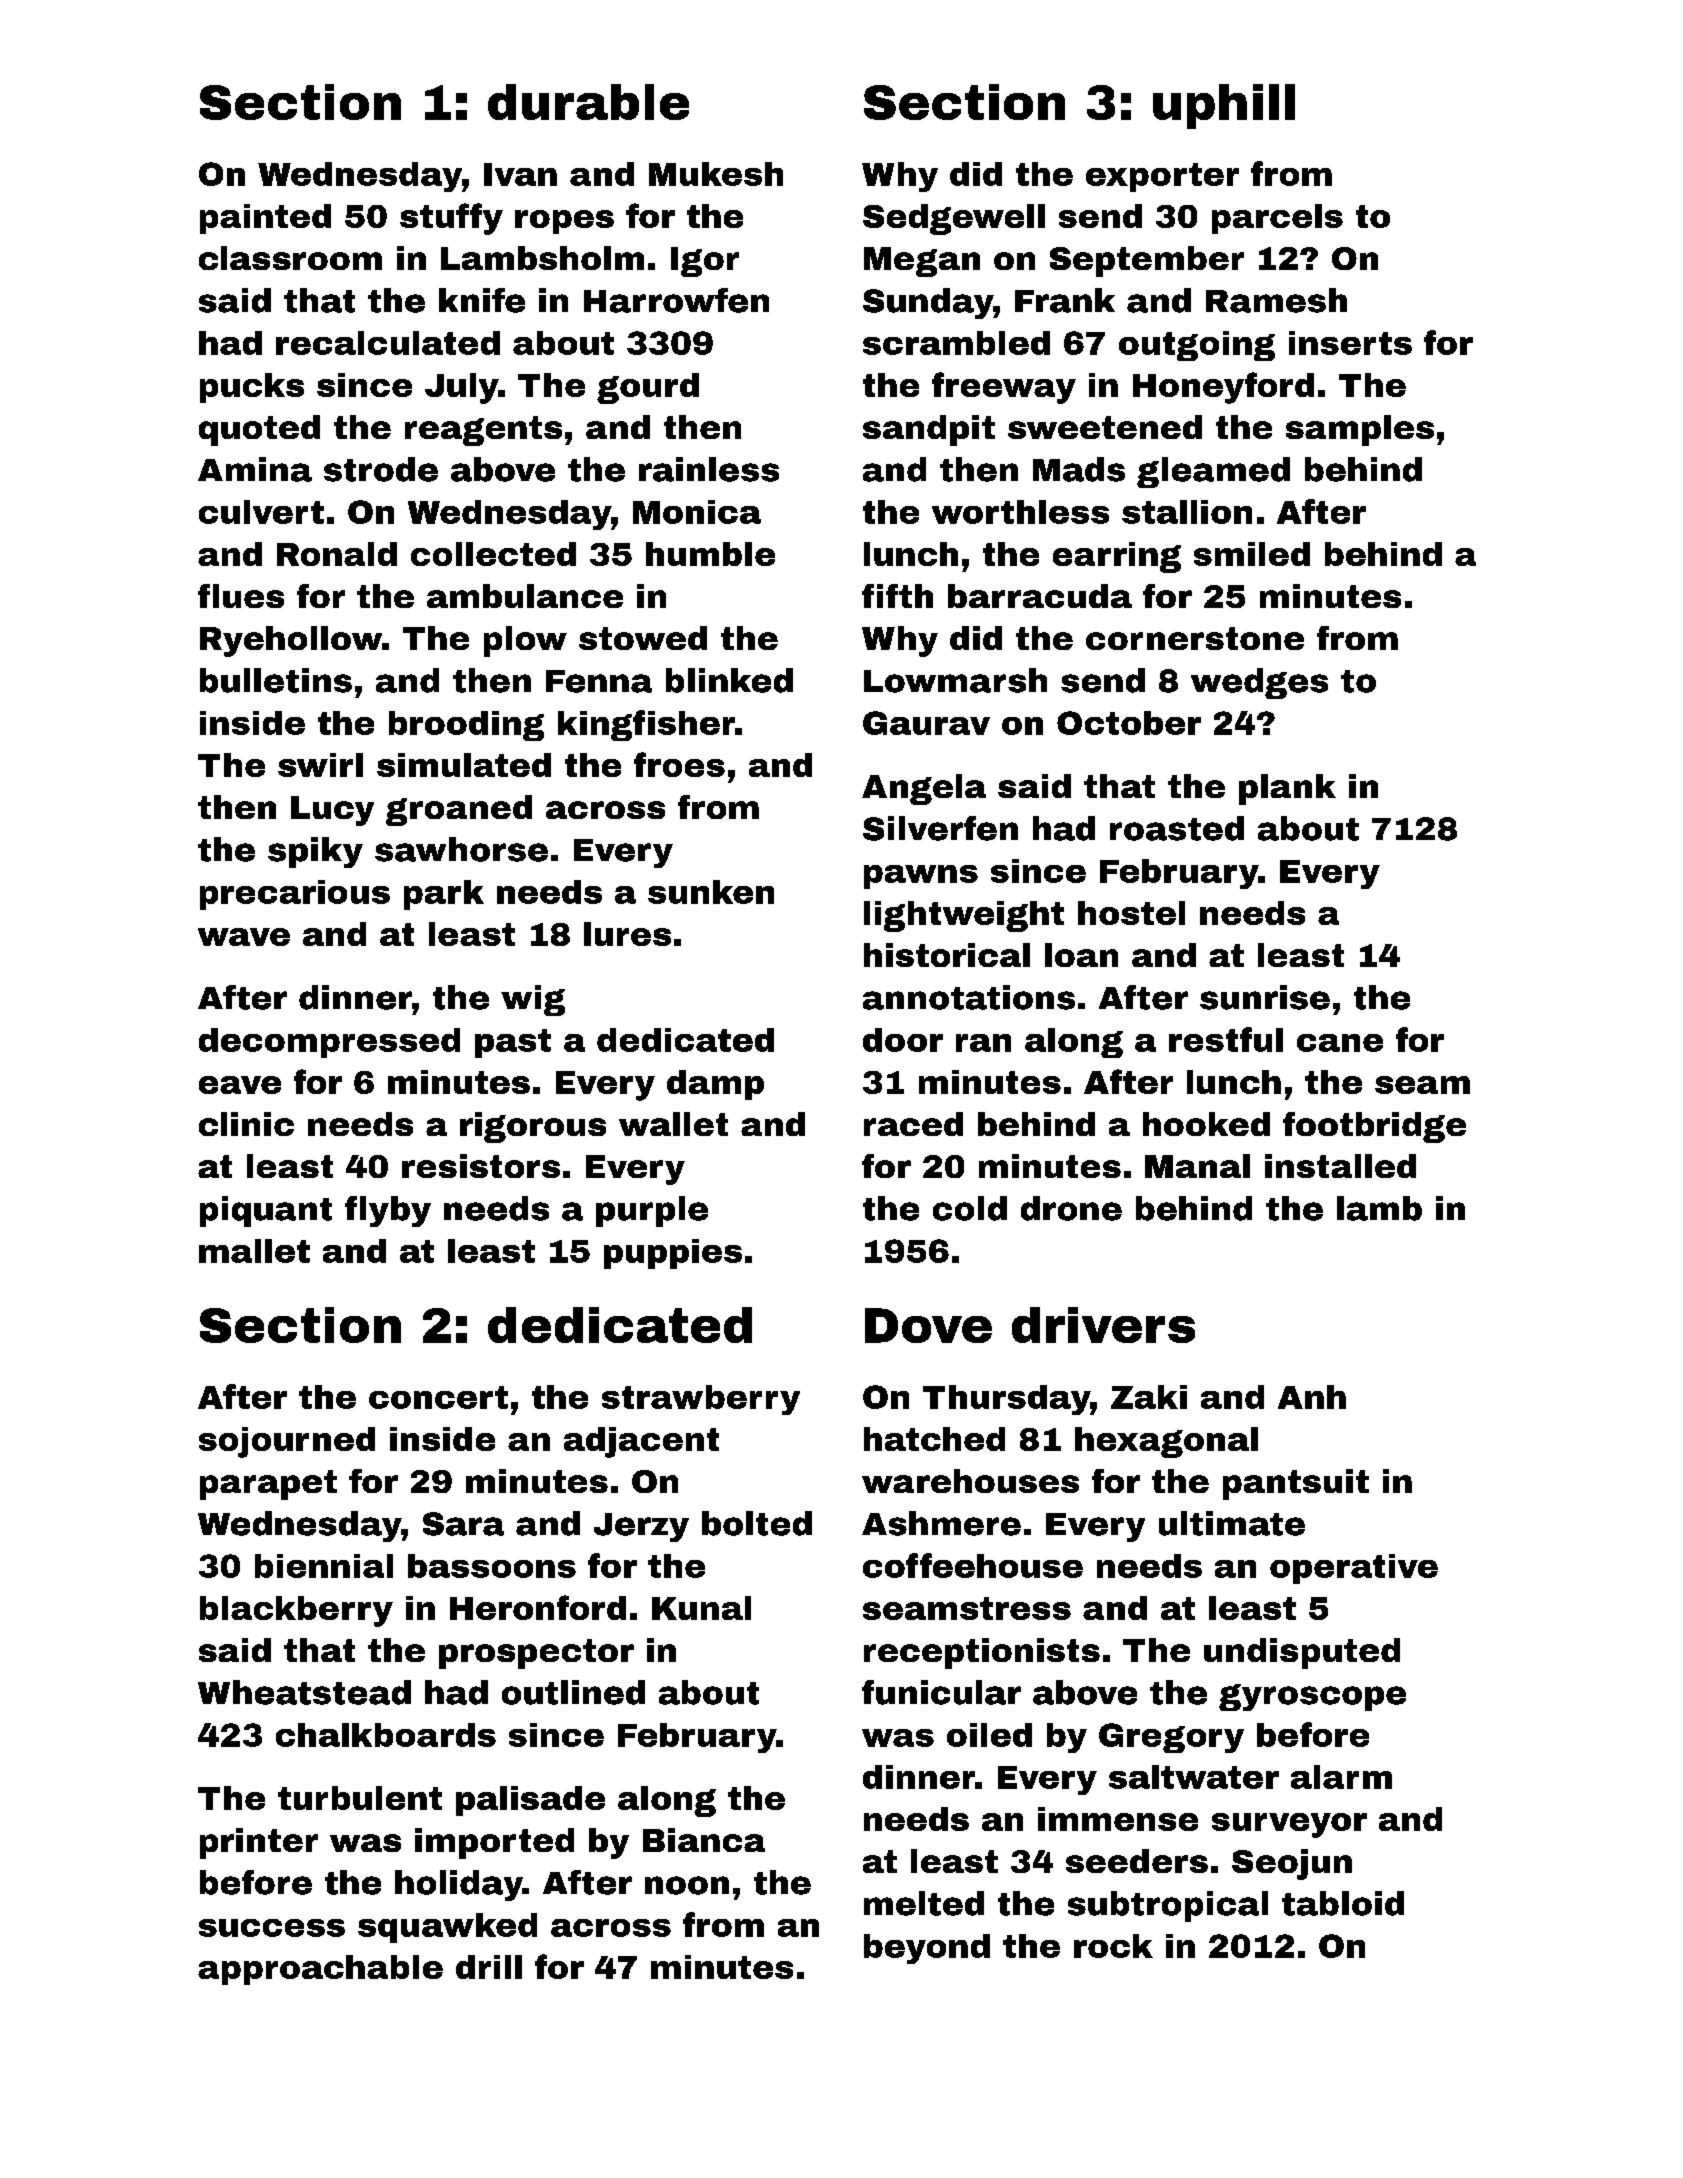 The image size is (1683, 2178). What do you see at coordinates (927, 1949) in the document?
I see `beyond` at bounding box center [927, 1949].
